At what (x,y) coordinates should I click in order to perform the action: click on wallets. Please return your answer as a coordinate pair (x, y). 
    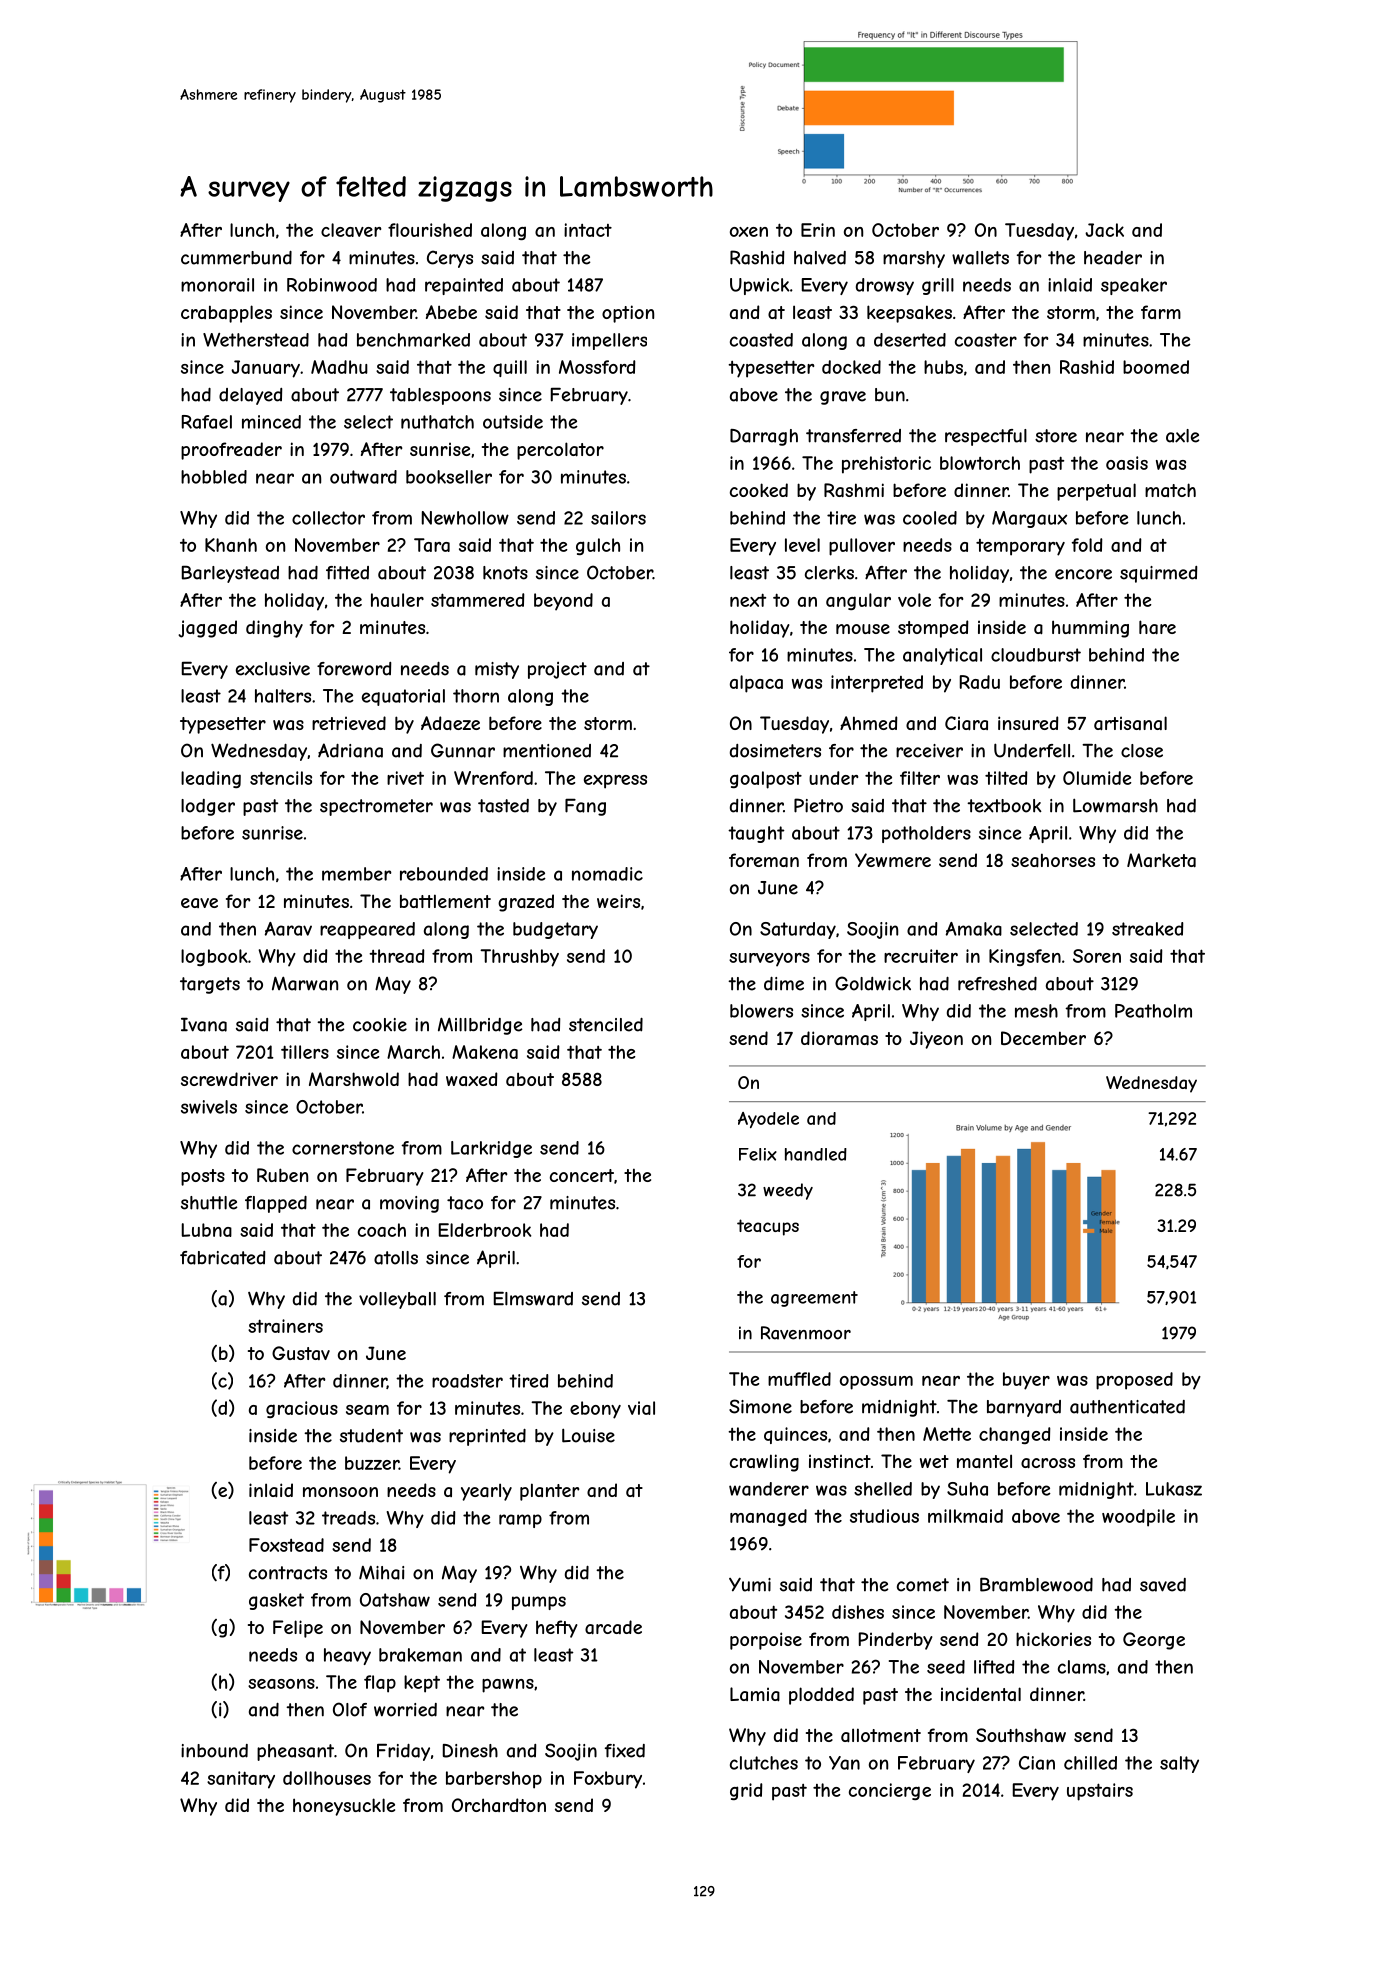
    Looking at the image, I should click on (980, 258).
